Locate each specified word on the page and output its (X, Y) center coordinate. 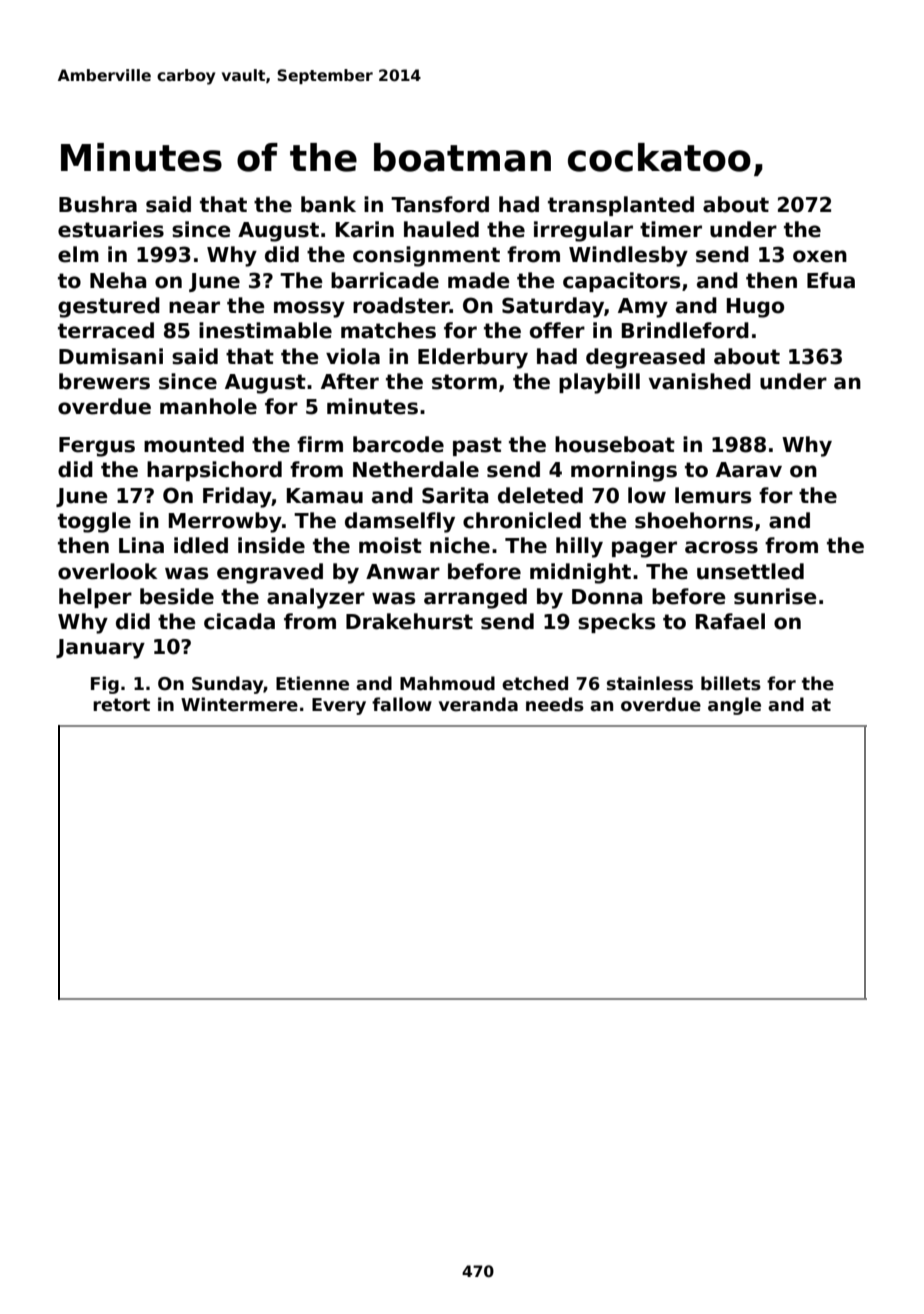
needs (555, 704)
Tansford (440, 204)
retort (121, 705)
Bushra (98, 204)
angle (734, 706)
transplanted (621, 206)
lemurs (713, 495)
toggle (94, 522)
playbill (599, 383)
